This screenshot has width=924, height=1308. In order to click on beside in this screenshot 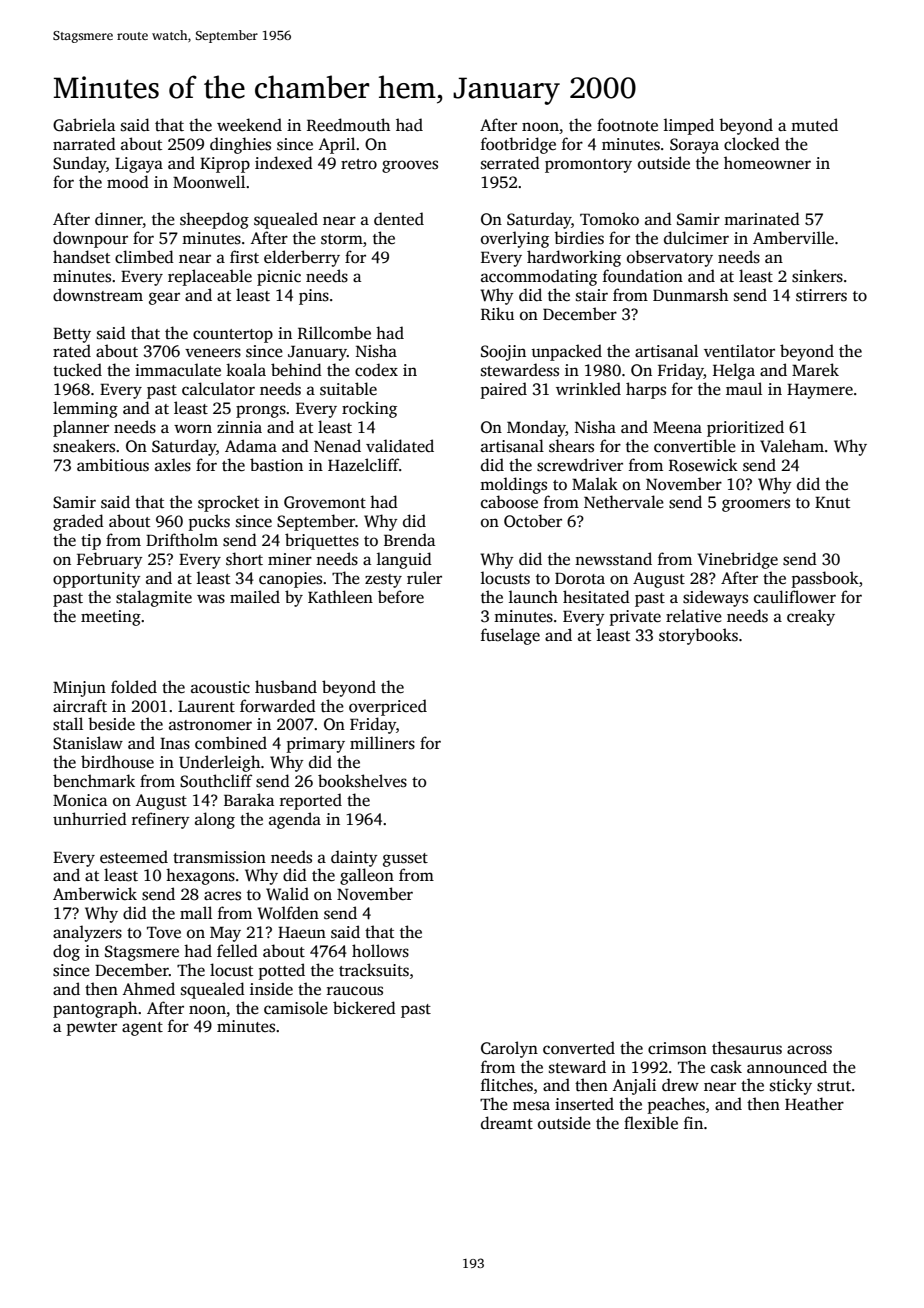, I will do `click(111, 724)`.
